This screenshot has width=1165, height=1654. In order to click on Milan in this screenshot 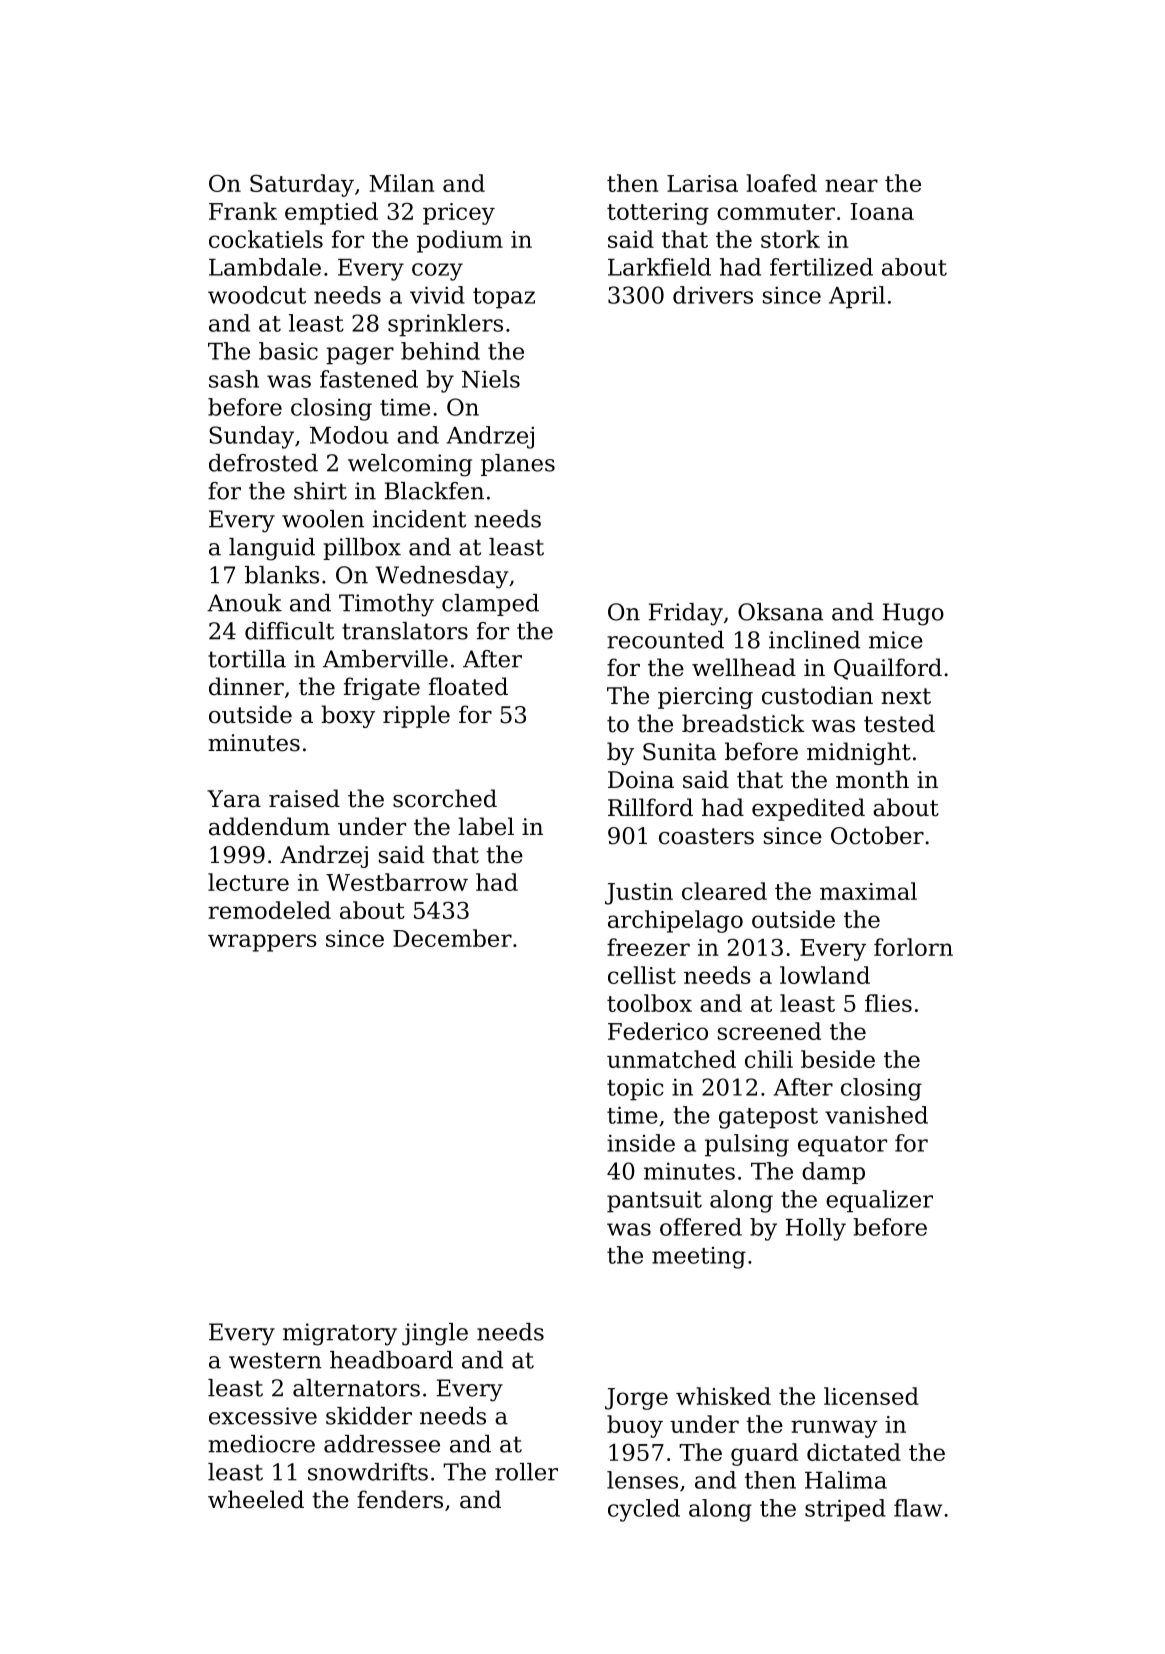, I will do `click(402, 183)`.
